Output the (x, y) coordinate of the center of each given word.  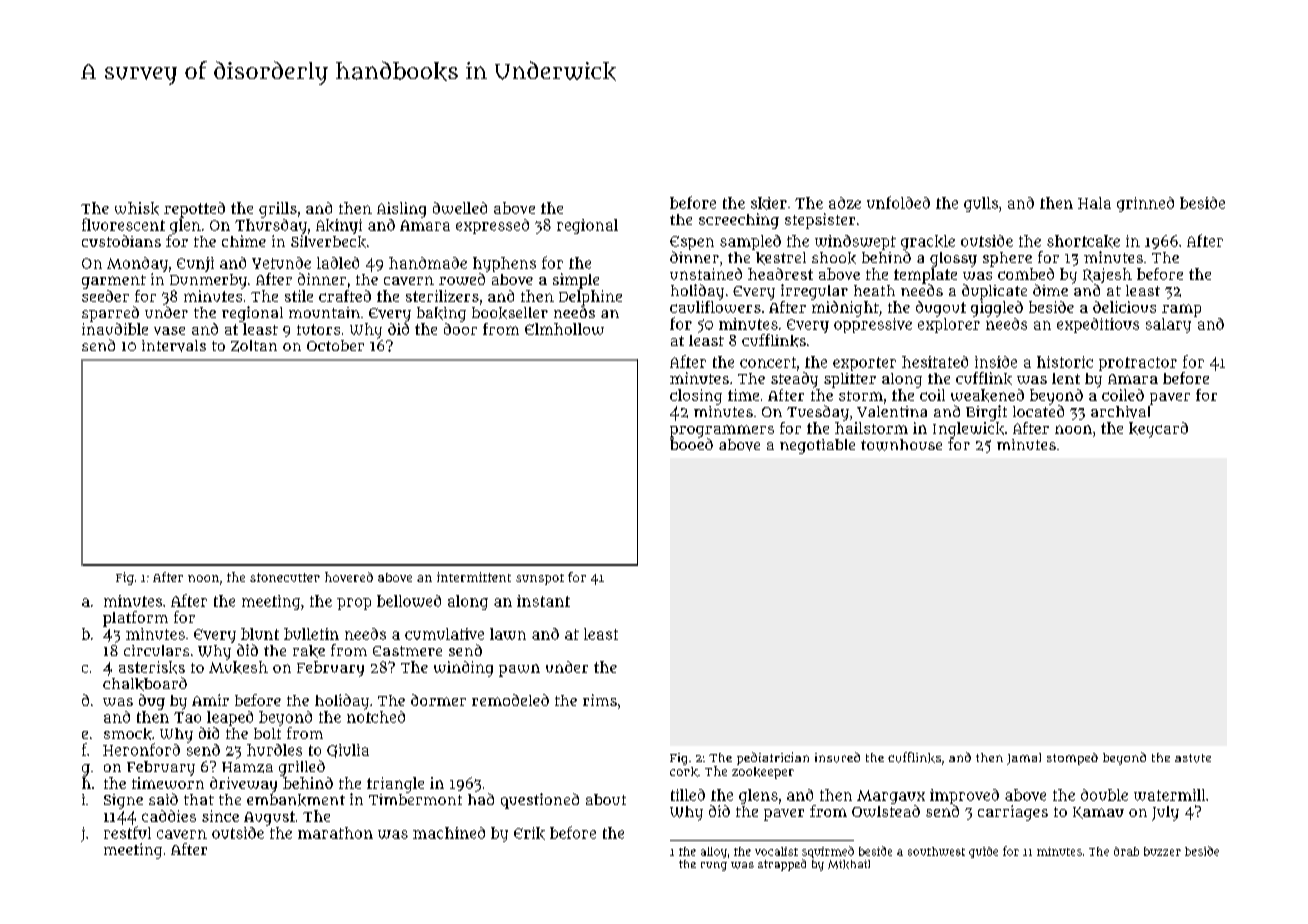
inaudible (115, 329)
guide (983, 852)
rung (714, 866)
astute (1193, 758)
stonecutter (285, 577)
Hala (1094, 203)
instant (543, 601)
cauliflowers (715, 307)
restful (127, 832)
